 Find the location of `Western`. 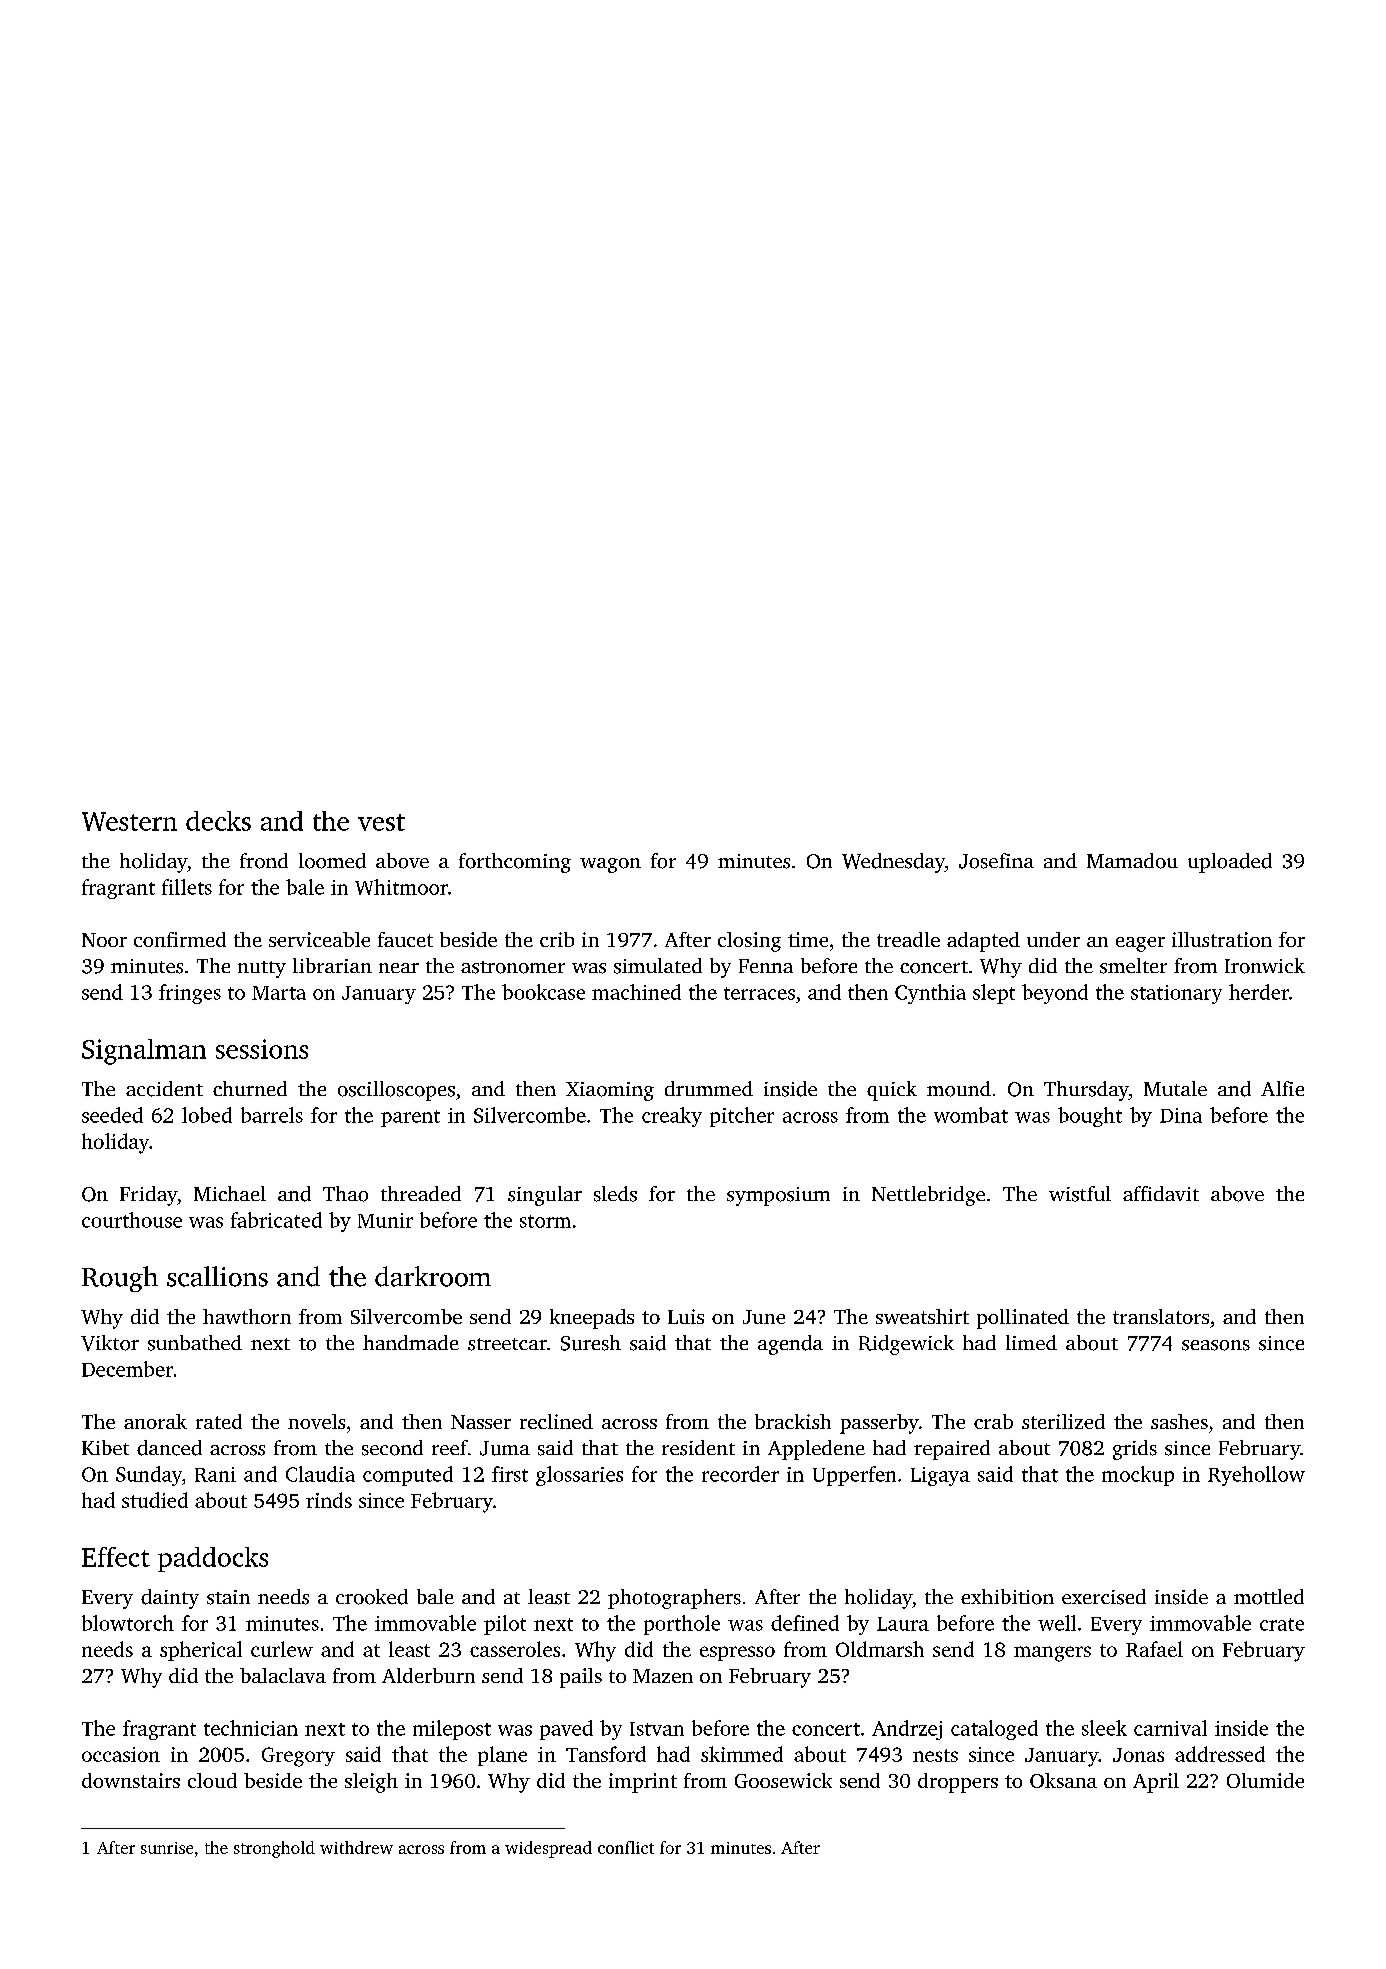

Western is located at coordinates (129, 821).
